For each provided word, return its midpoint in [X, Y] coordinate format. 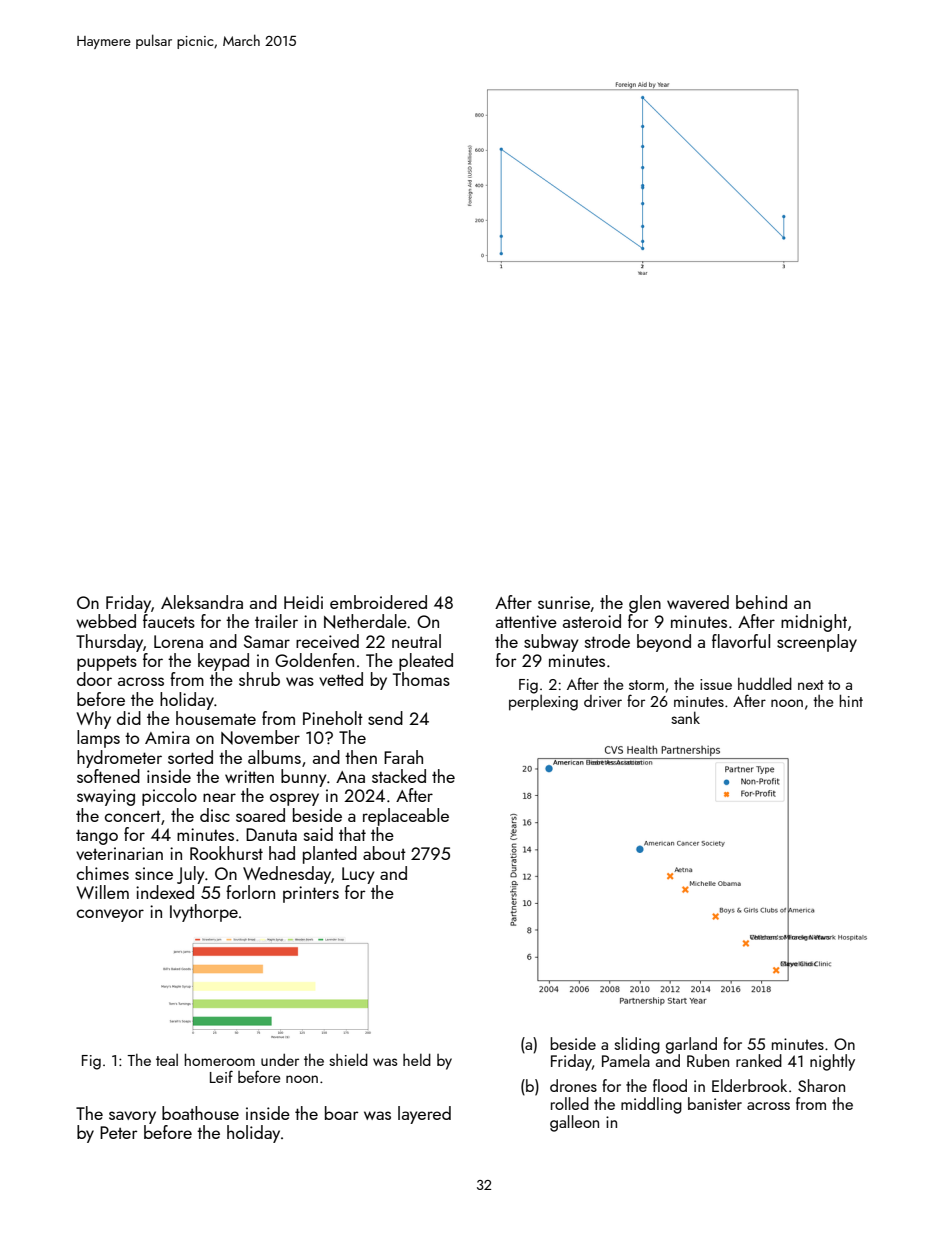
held [417, 1059]
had [282, 853]
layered [424, 1115]
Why [93, 720]
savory [132, 1117]
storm [646, 685]
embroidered [378, 602]
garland [691, 1045]
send [385, 718]
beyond [664, 643]
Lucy [358, 875]
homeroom [220, 1059]
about [384, 853]
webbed [106, 621]
